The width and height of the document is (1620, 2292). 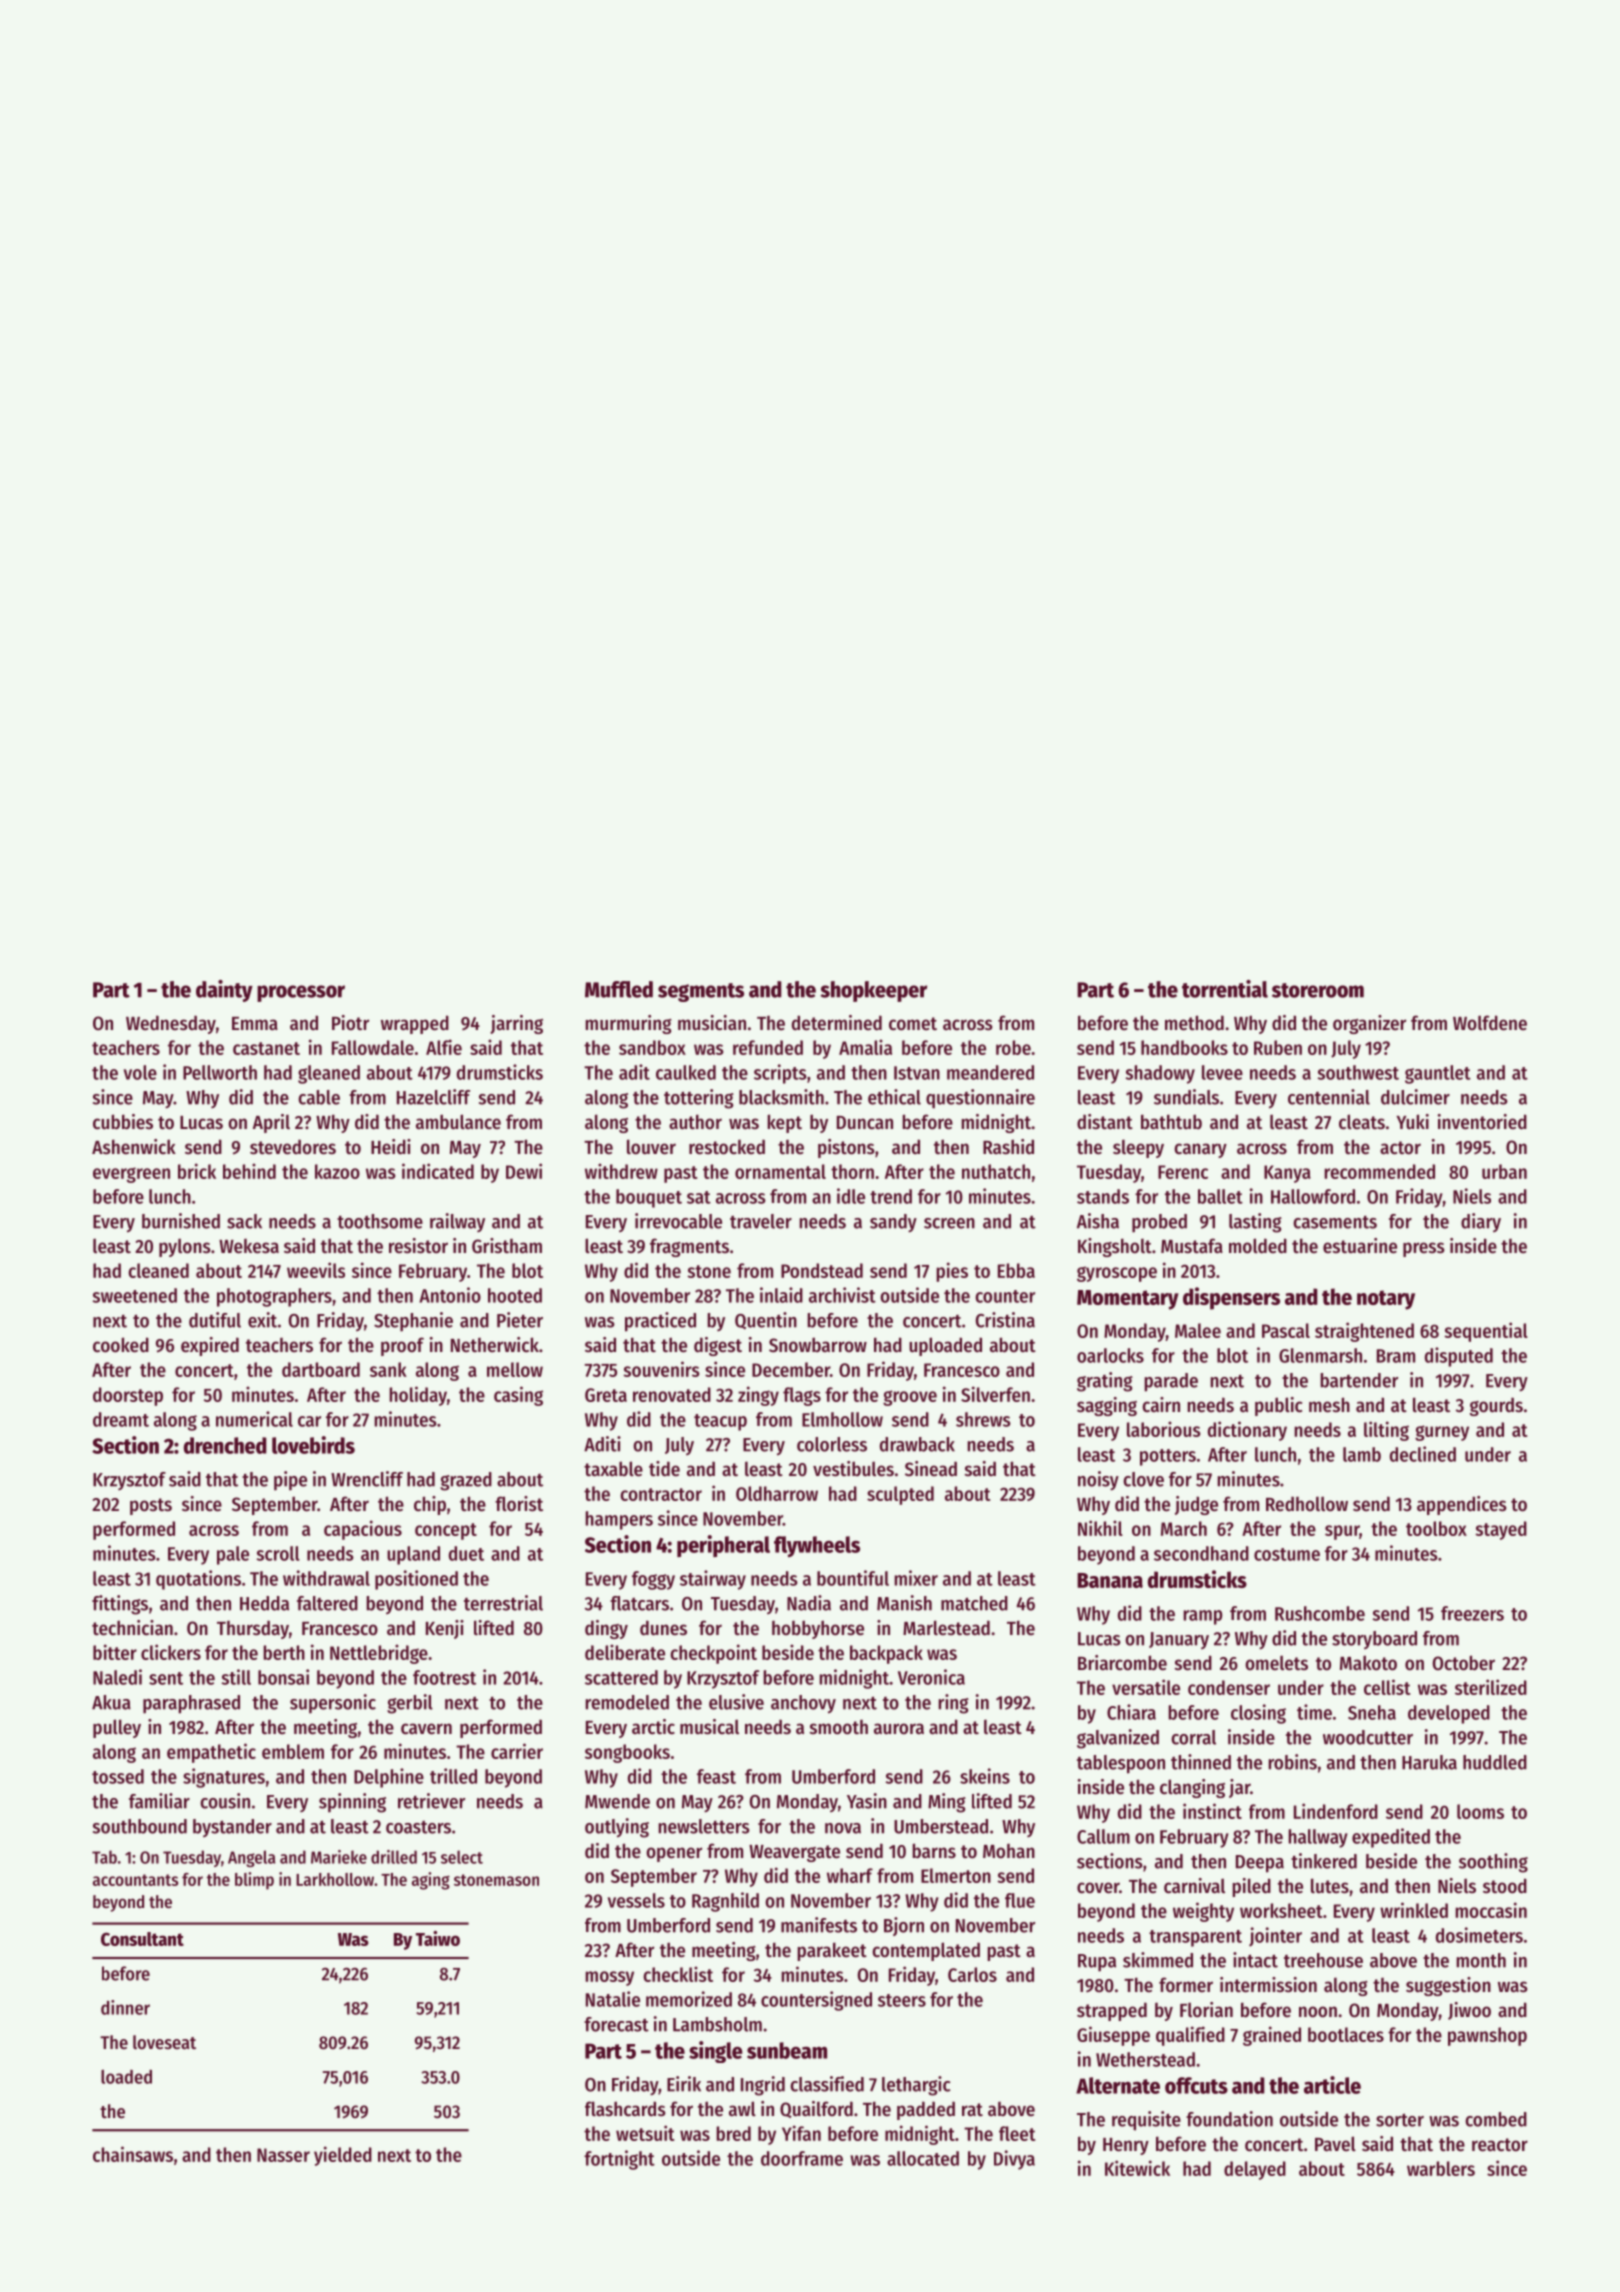 I want to click on Wednesday, so click(x=171, y=1024).
